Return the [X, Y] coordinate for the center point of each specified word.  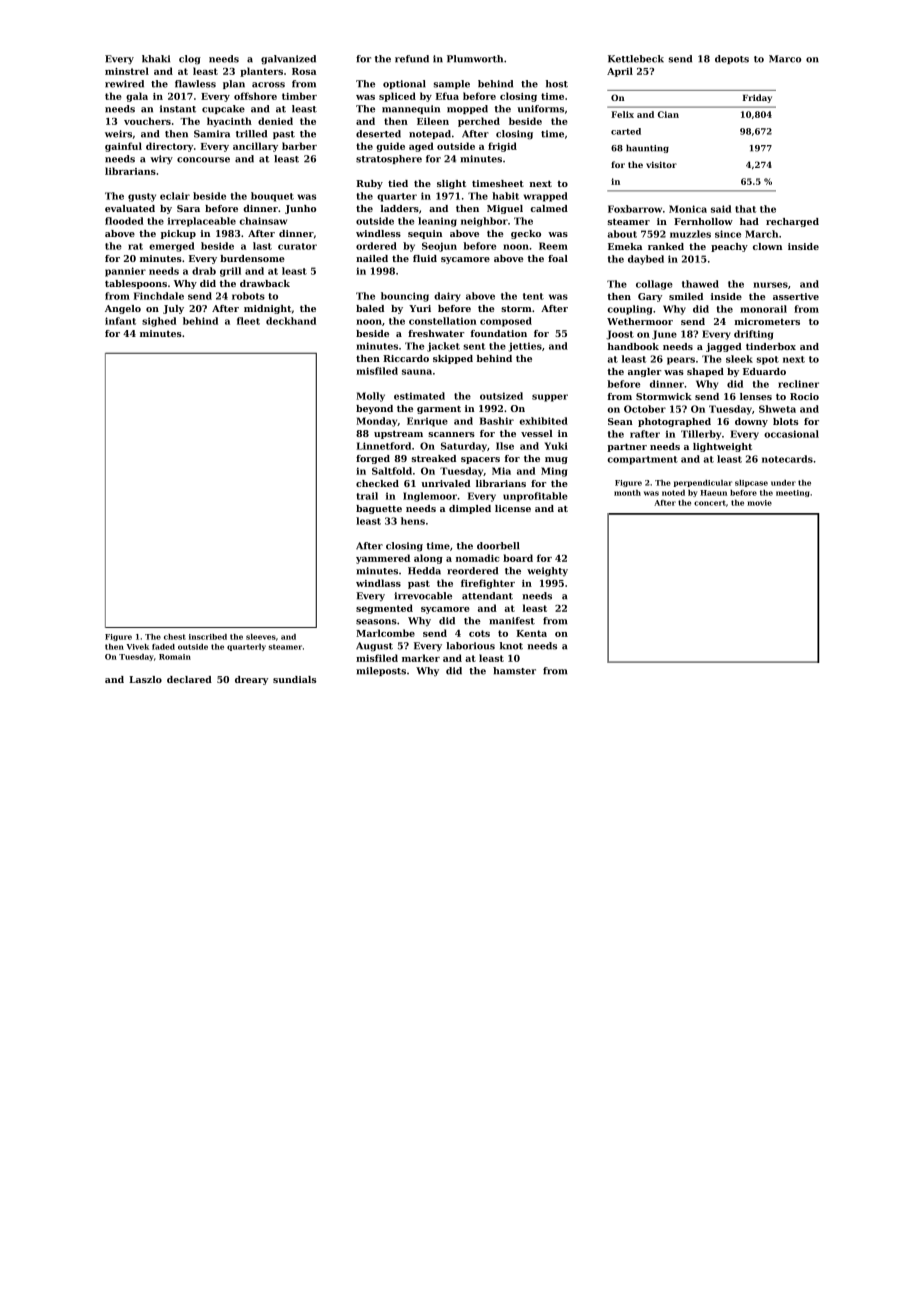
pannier [125, 272]
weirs [118, 134]
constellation [442, 321]
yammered [383, 559]
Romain [175, 657]
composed [506, 322]
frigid [502, 147]
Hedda [424, 571]
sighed [159, 322]
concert [710, 503]
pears [681, 361]
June [664, 335]
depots [732, 59]
